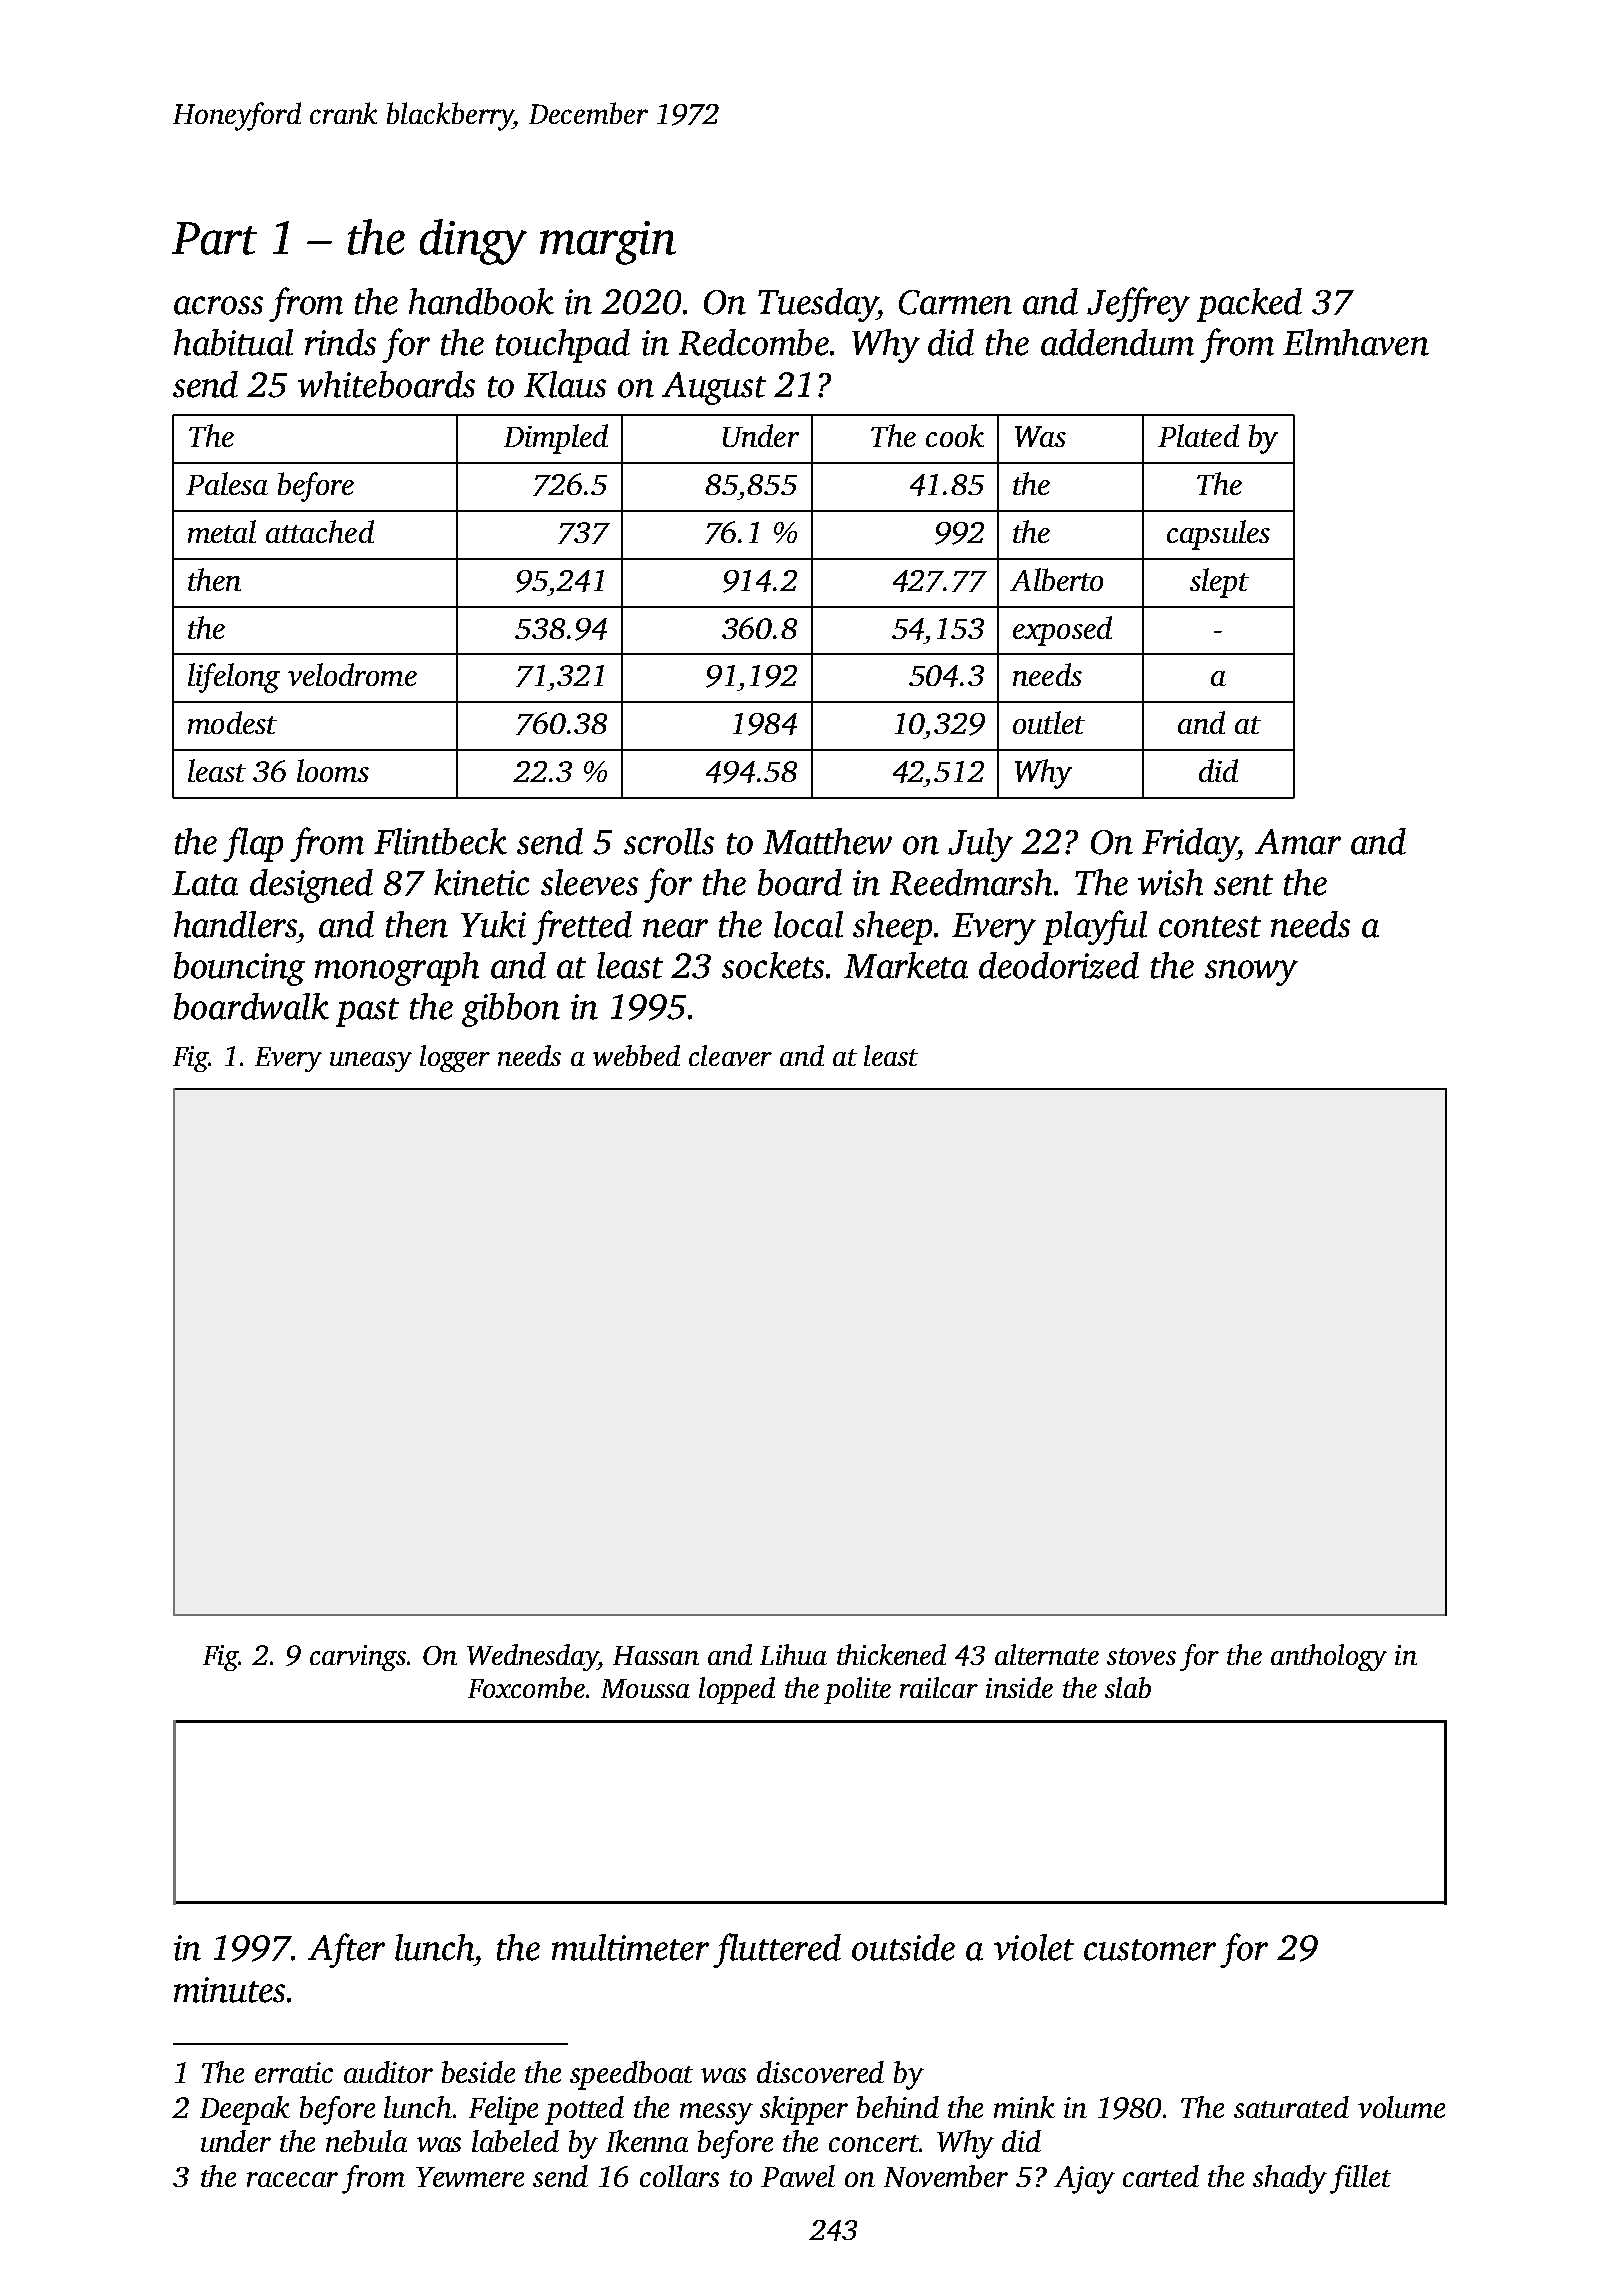  What do you see at coordinates (946, 2176) in the document?
I see `November` at bounding box center [946, 2176].
